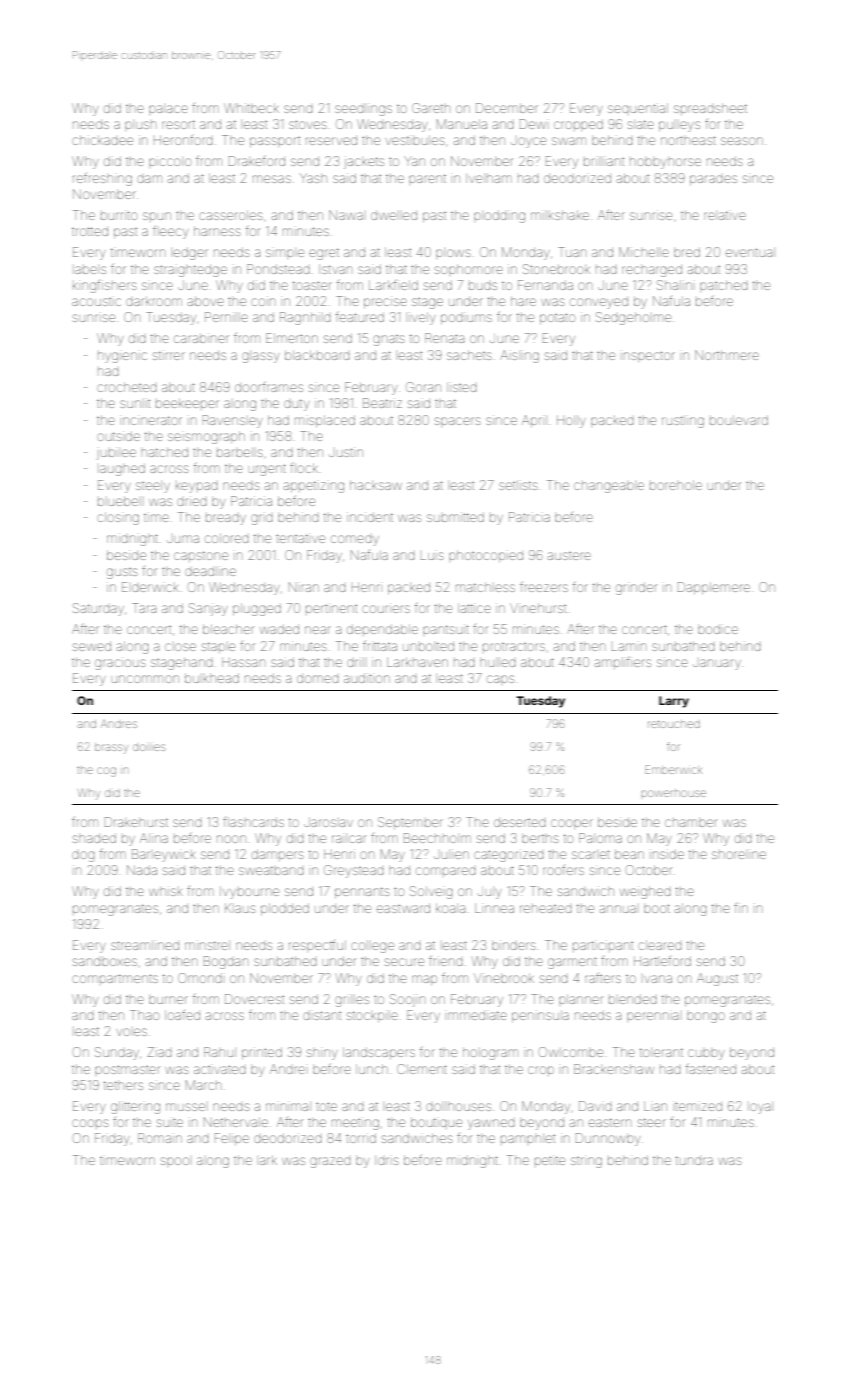  Describe the element at coordinates (519, 356) in the page. I see `Aisling` at that location.
